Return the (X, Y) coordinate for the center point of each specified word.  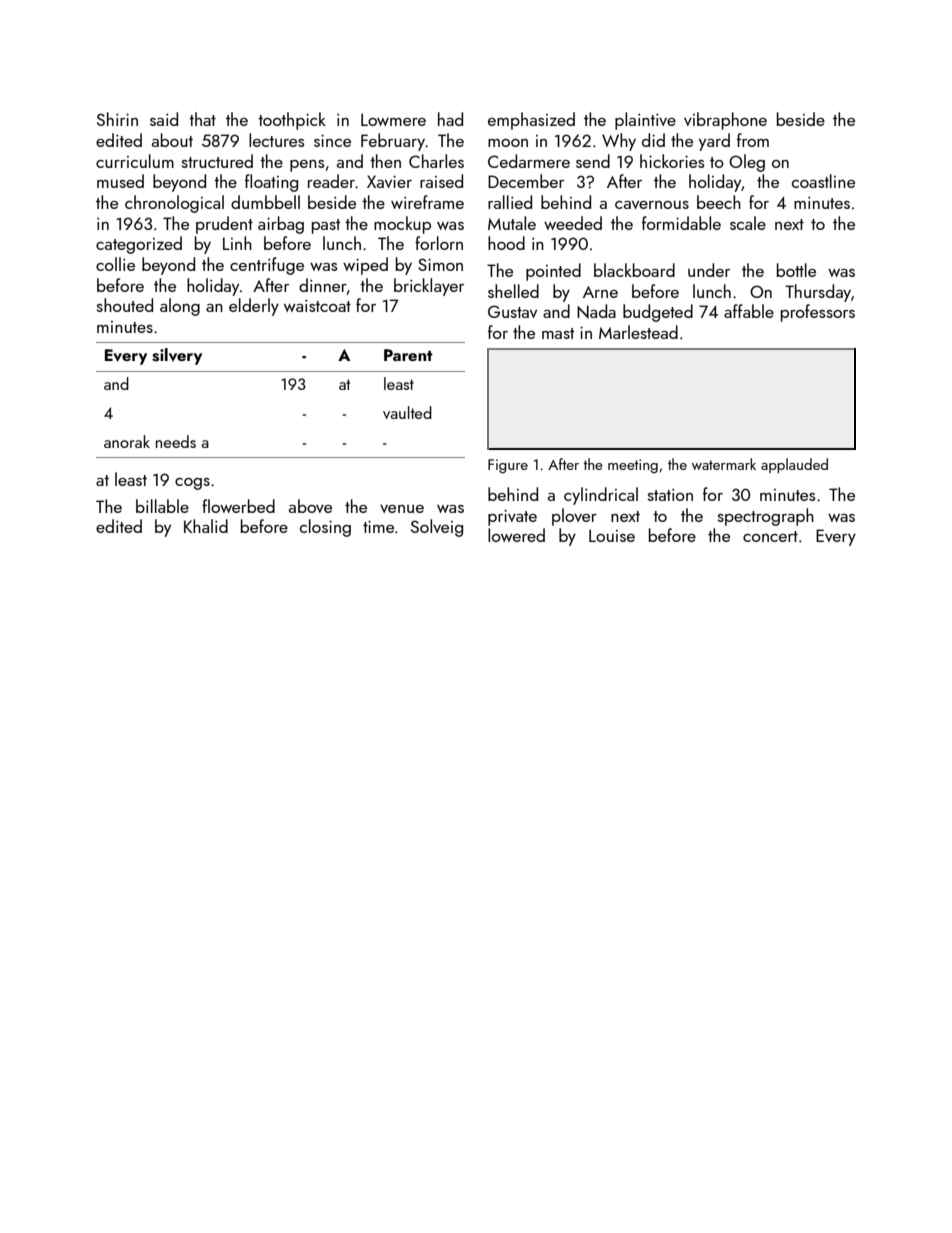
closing (325, 528)
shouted (125, 305)
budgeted (658, 313)
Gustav (512, 311)
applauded (794, 465)
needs (176, 441)
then (385, 161)
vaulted (407, 412)
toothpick (292, 121)
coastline (823, 181)
